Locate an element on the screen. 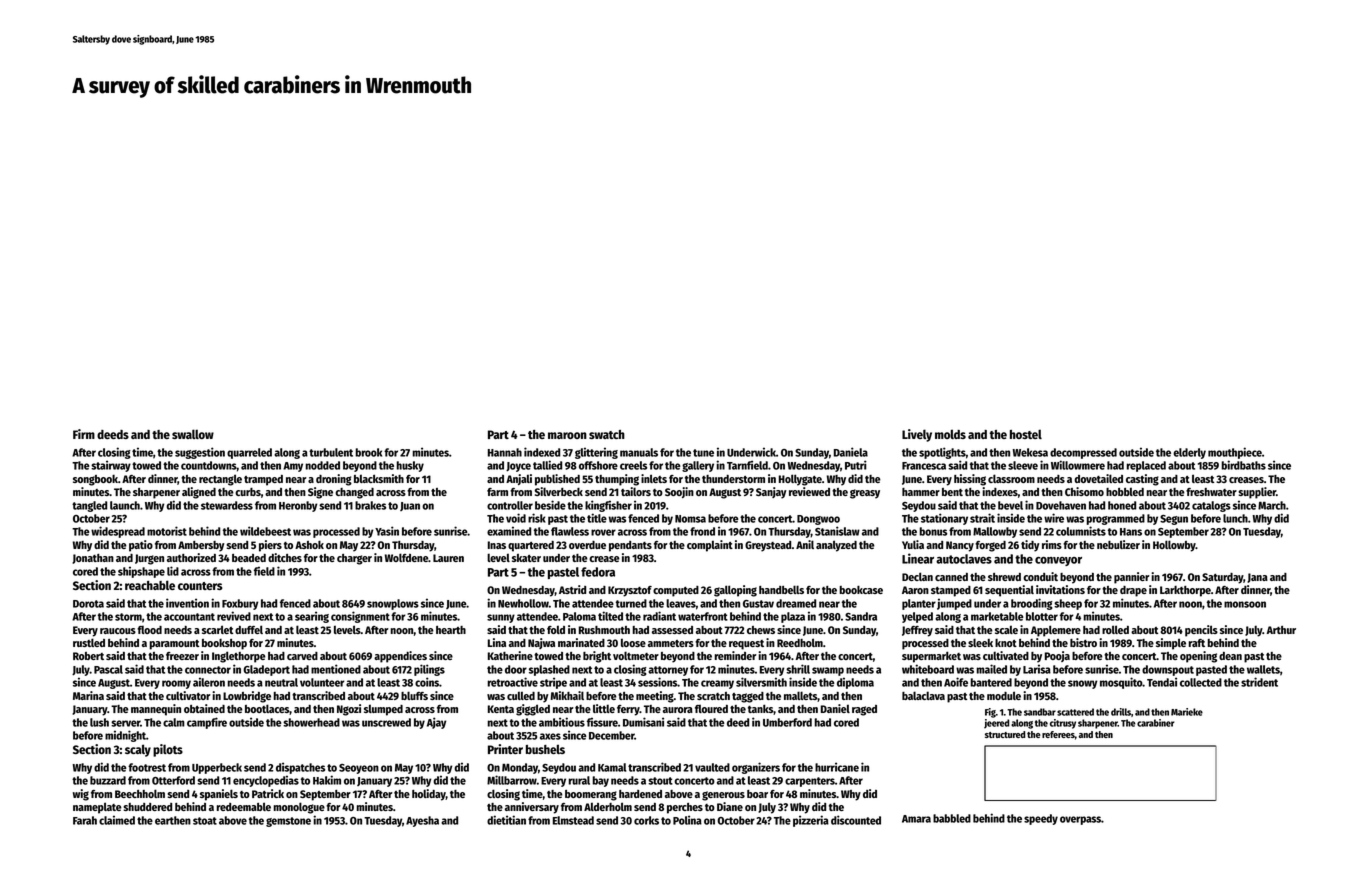 This screenshot has height=887, width=1372. swatch is located at coordinates (607, 434).
